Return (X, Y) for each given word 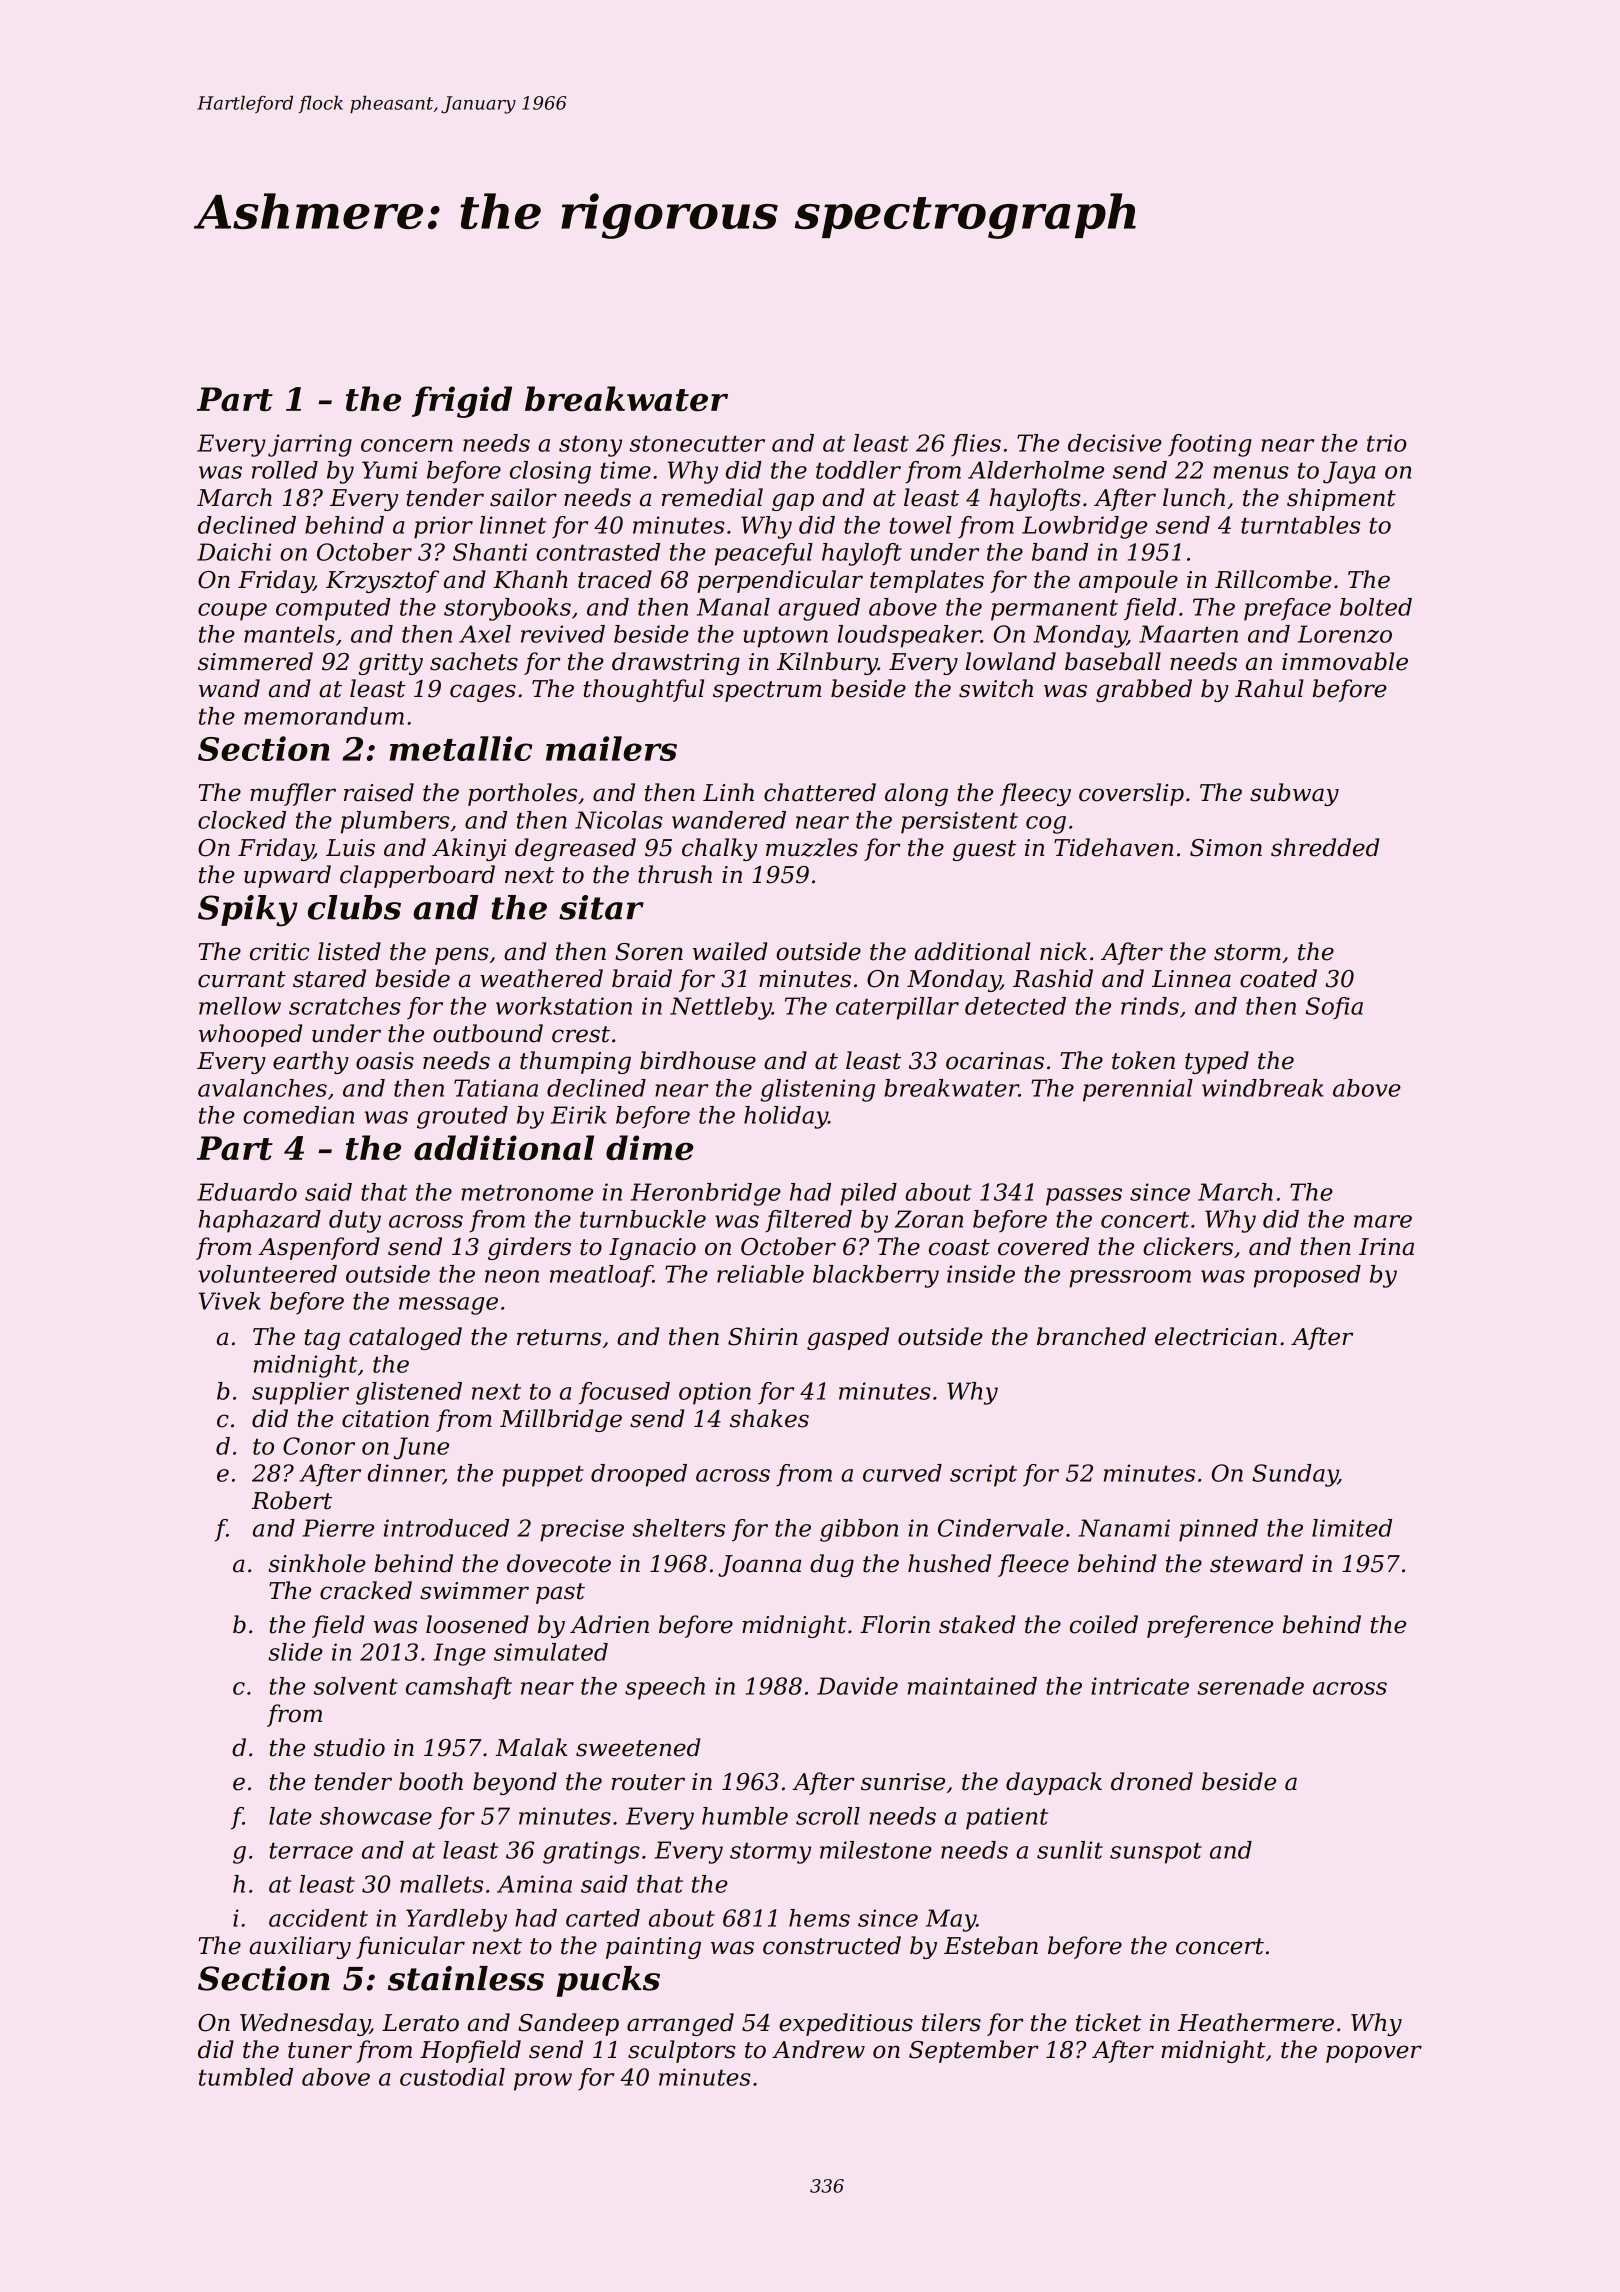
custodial (452, 2077)
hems (819, 1918)
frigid (462, 402)
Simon (1226, 848)
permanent (1054, 610)
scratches (345, 1006)
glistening (817, 1090)
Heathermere (1256, 2022)
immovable (1345, 661)
